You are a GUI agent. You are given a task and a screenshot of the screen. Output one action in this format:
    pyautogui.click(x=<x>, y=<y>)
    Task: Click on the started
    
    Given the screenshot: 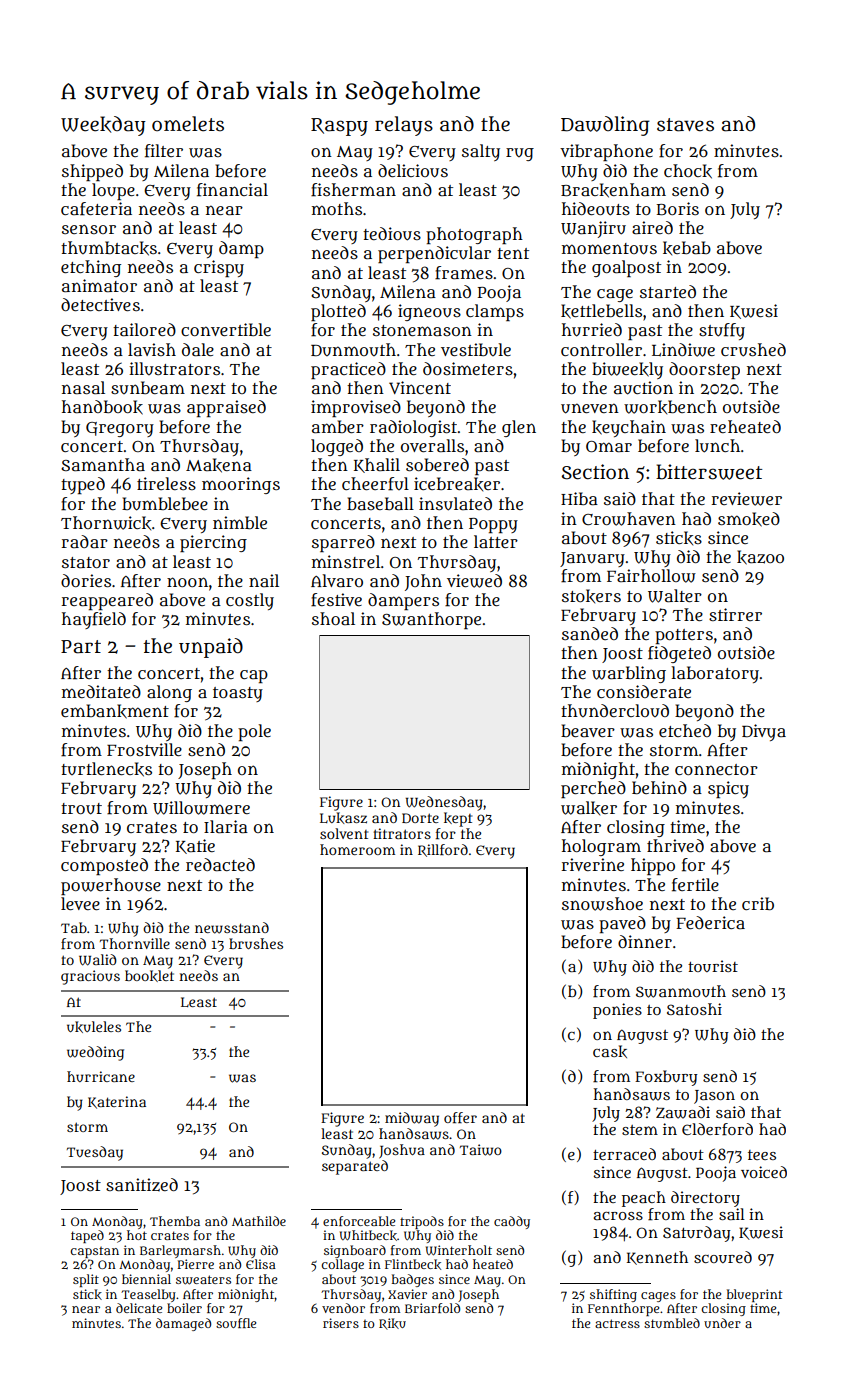 What is the action you would take?
    pyautogui.click(x=668, y=291)
